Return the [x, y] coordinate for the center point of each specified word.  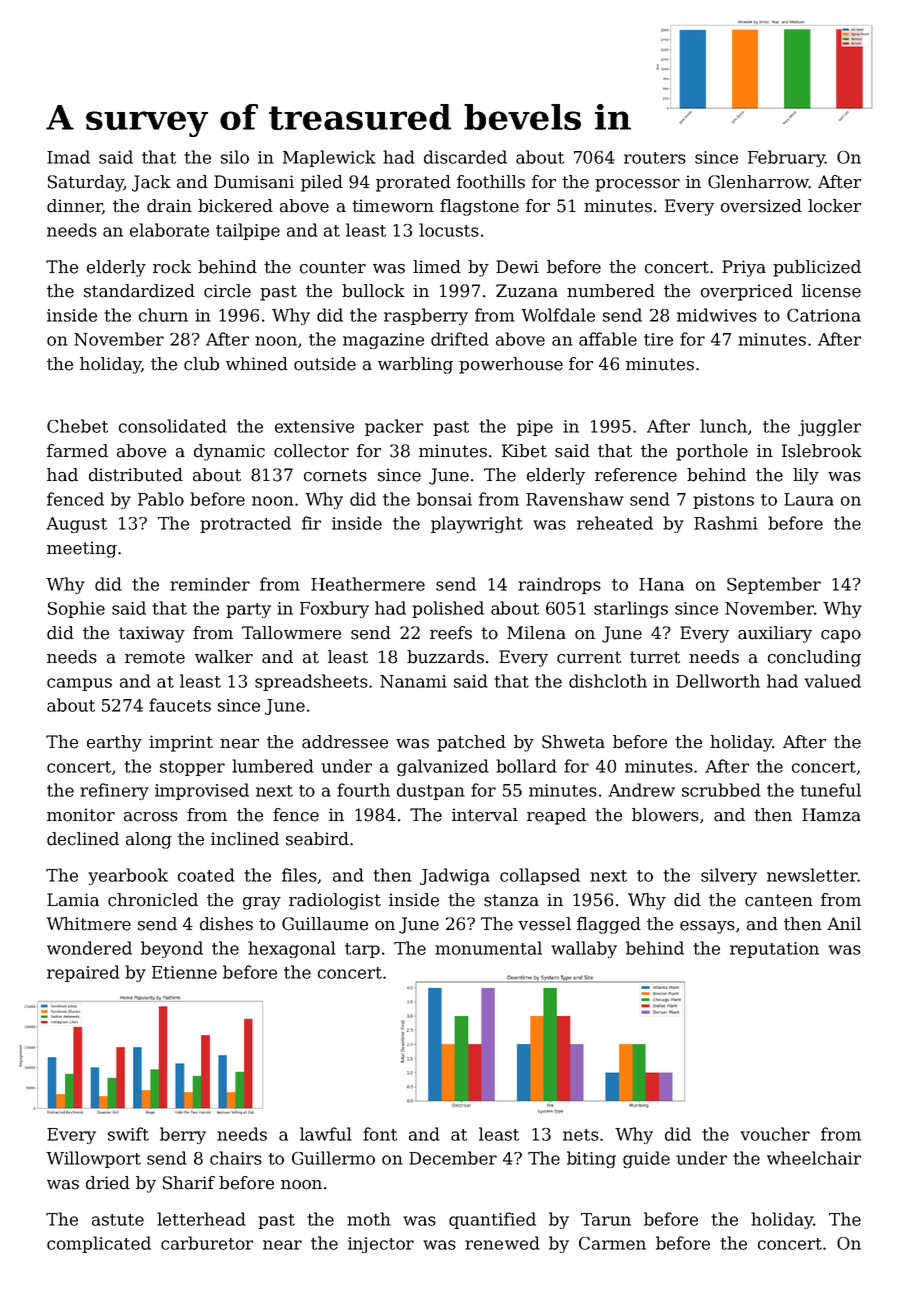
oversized [761, 206]
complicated [99, 1244]
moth [369, 1219]
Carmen [612, 1243]
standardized [139, 291]
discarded [465, 157]
